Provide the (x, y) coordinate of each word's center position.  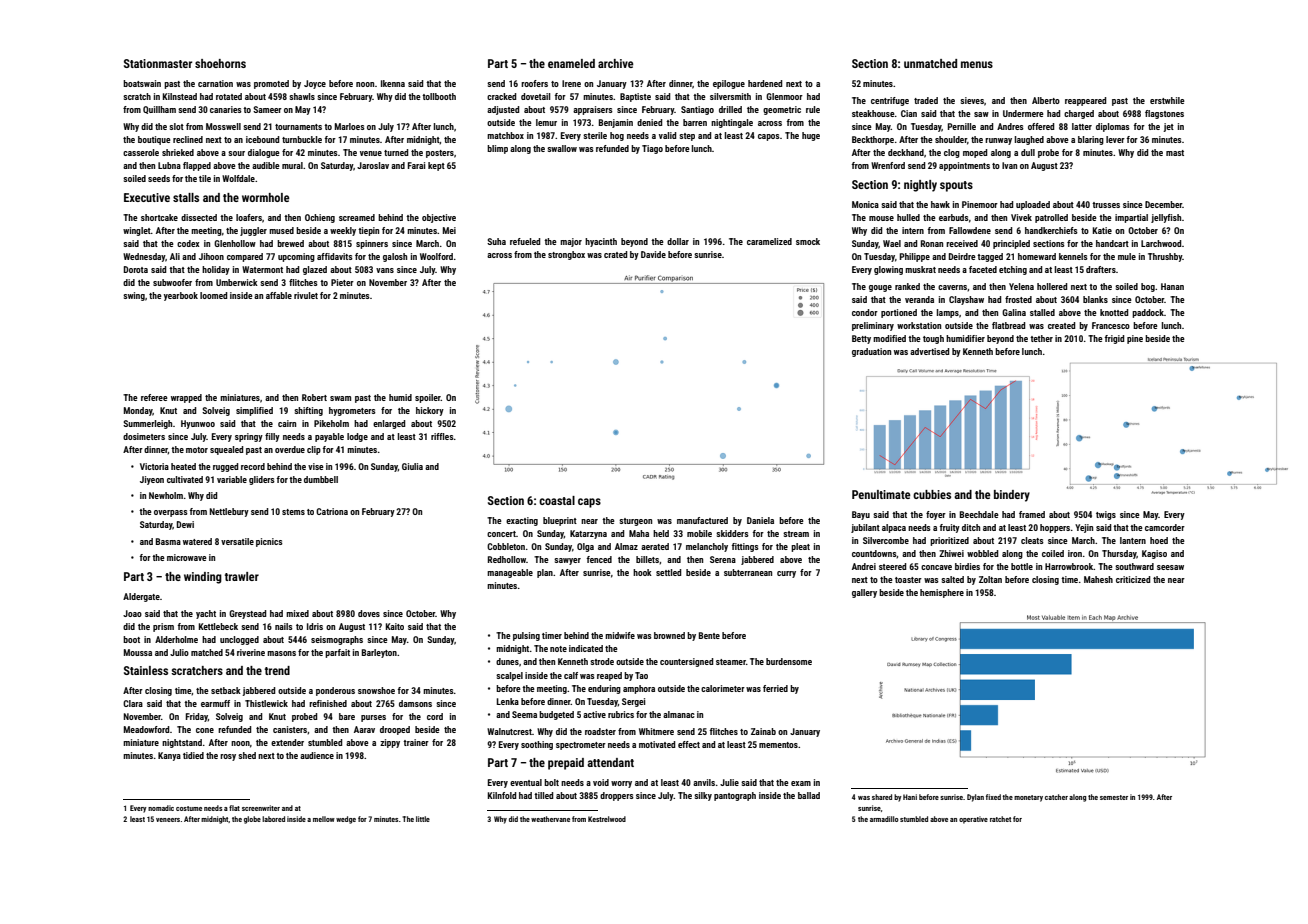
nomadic (161, 808)
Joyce (315, 84)
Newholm (166, 495)
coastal (557, 500)
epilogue (729, 84)
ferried (775, 688)
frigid (1114, 339)
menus (977, 64)
